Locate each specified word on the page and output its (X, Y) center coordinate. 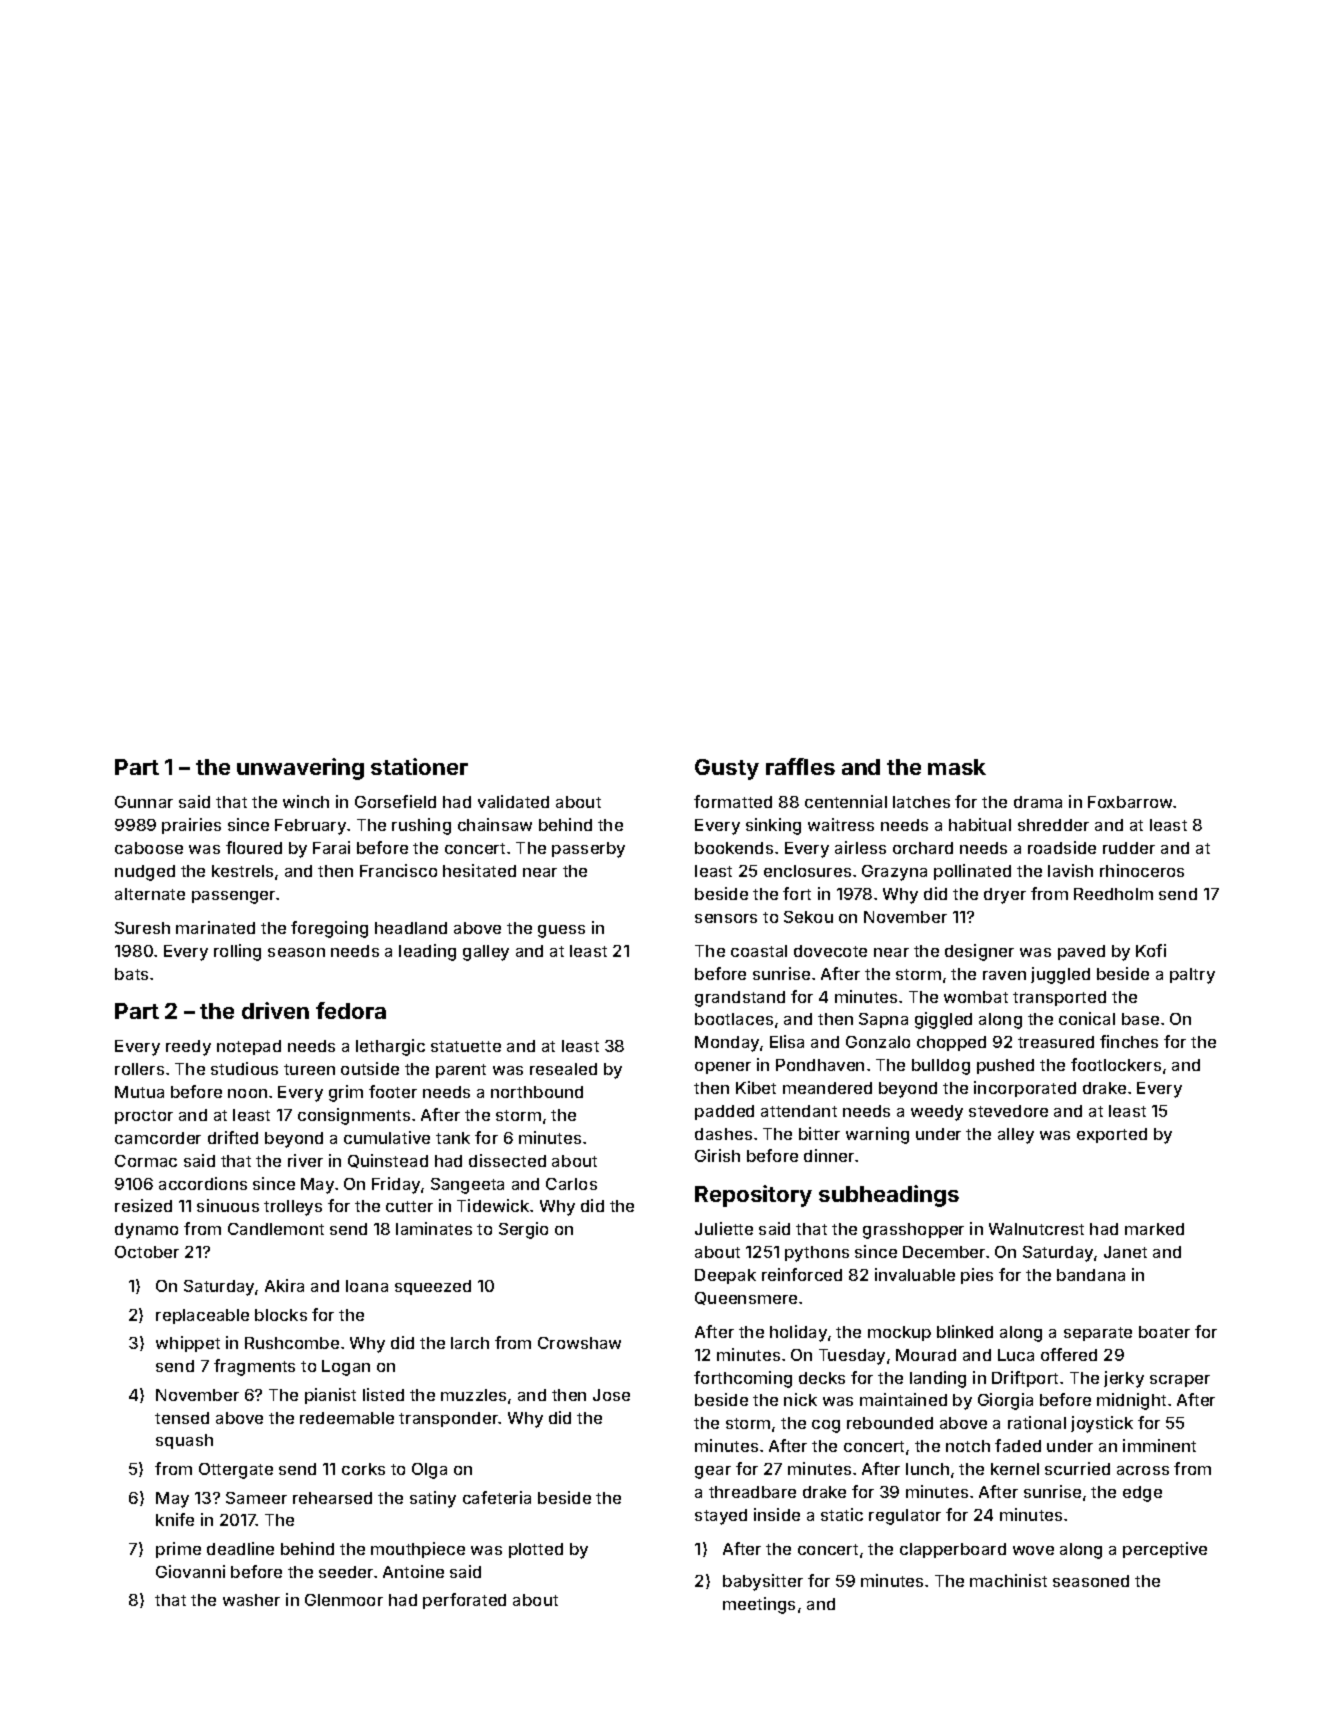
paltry (1192, 976)
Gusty (727, 769)
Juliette (724, 1228)
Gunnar (144, 802)
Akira (284, 1285)
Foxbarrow (1130, 802)
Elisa (787, 1041)
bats (131, 974)
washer (251, 1600)
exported (1112, 1135)
